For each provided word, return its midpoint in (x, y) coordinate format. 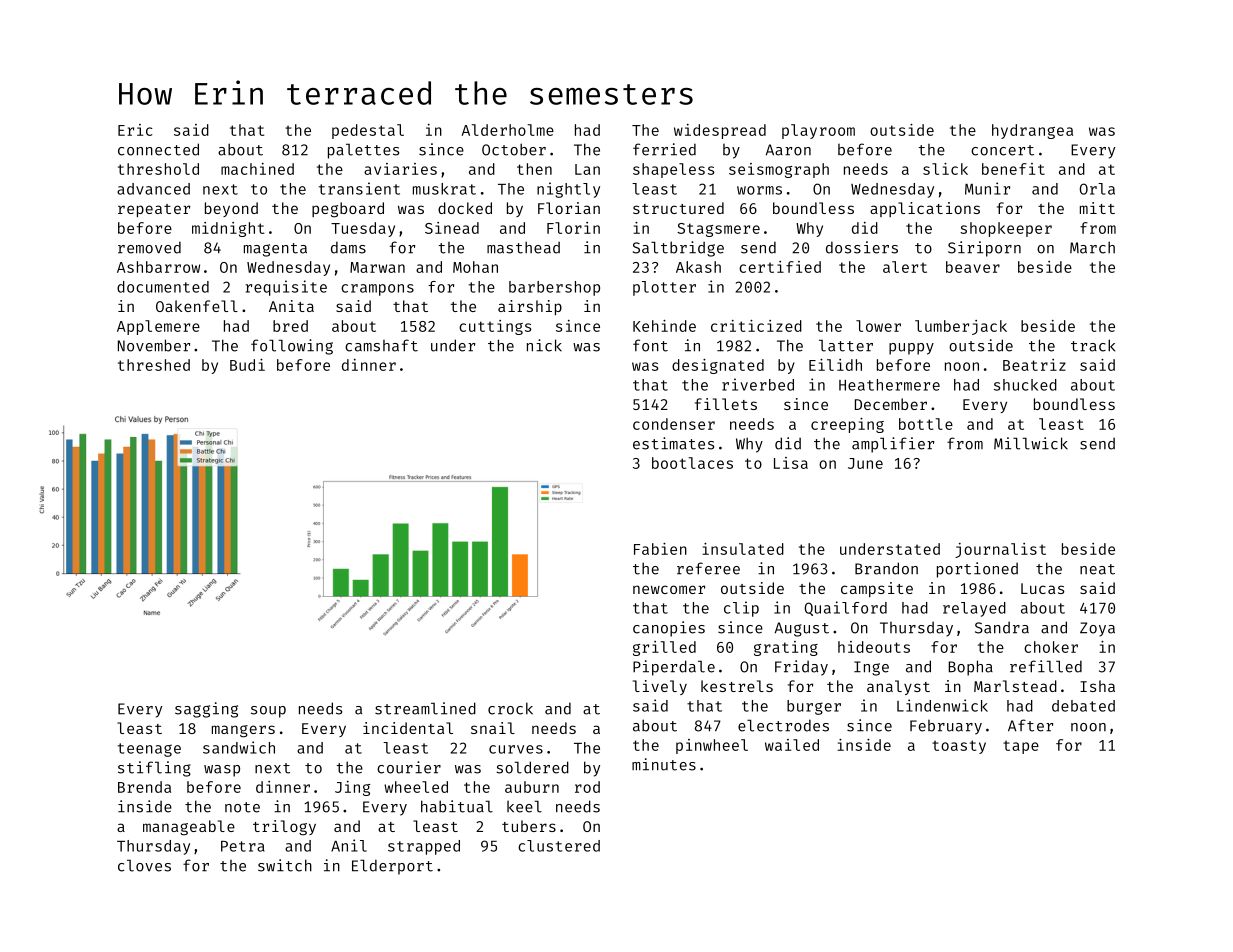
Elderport (392, 867)
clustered (559, 846)
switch (285, 865)
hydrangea (1032, 131)
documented (163, 287)
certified (780, 267)
